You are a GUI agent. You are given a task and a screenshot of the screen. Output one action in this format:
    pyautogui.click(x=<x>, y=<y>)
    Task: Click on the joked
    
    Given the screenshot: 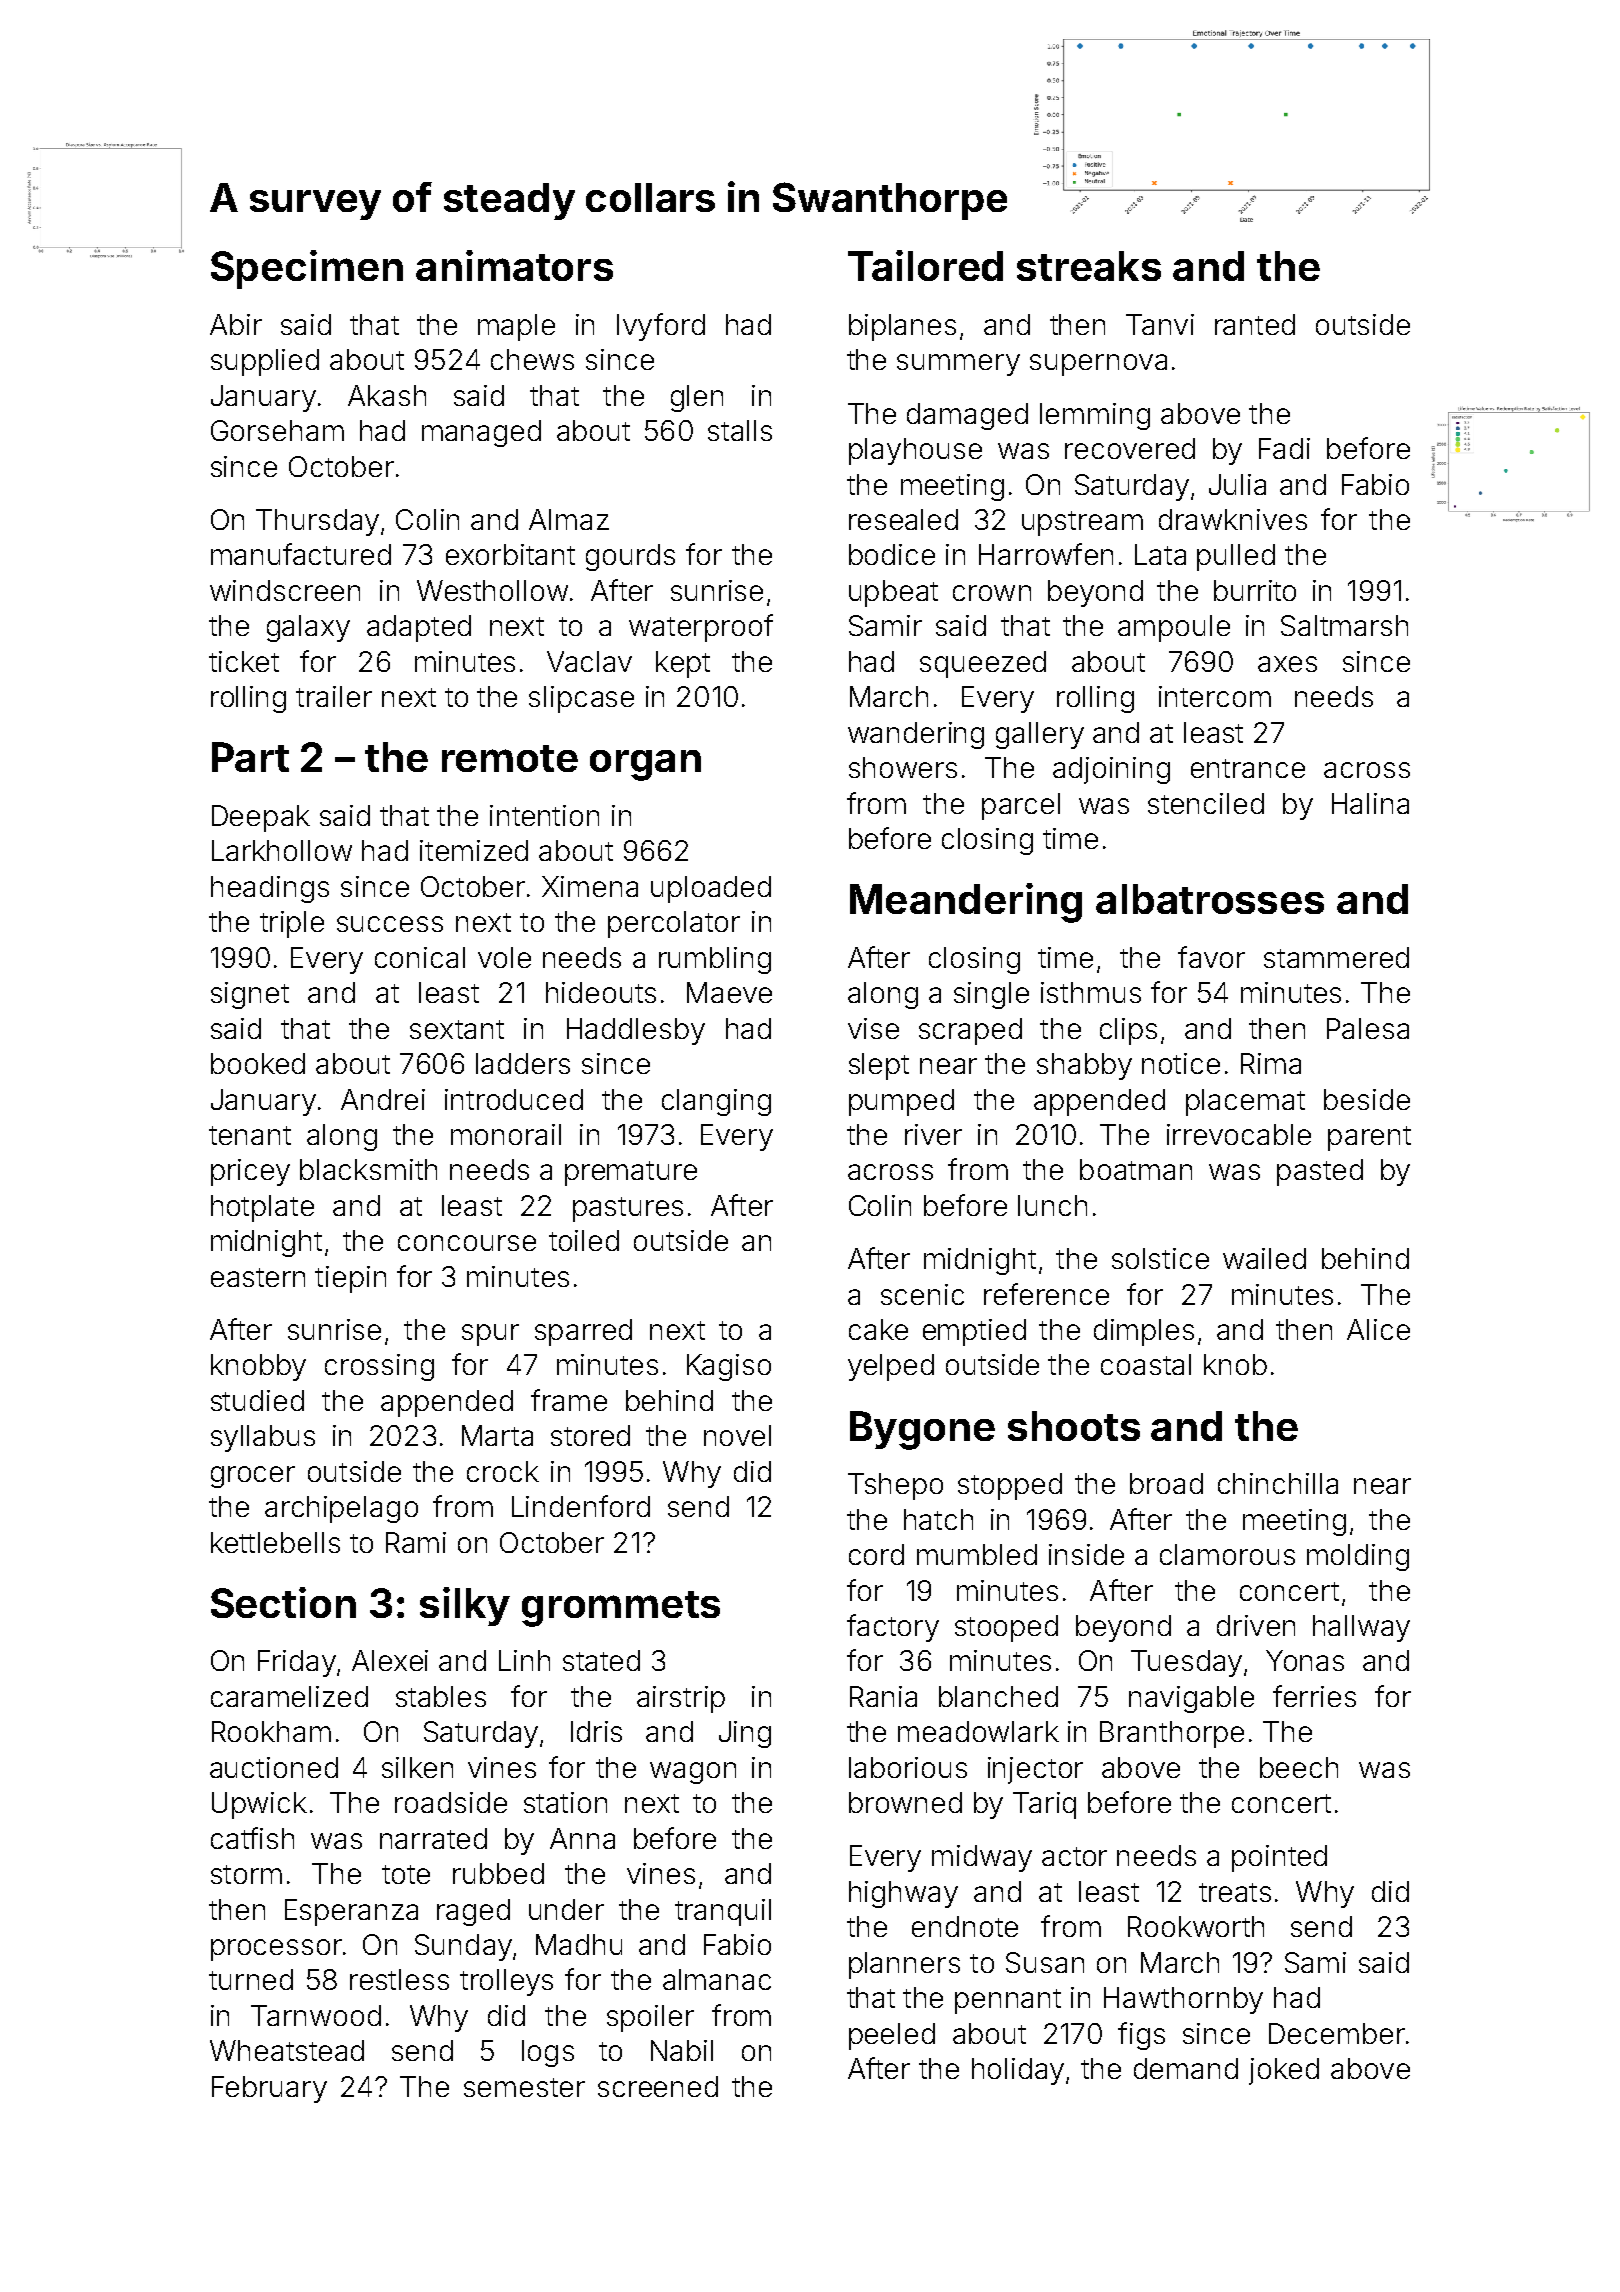 What is the action you would take?
    pyautogui.click(x=1284, y=2071)
